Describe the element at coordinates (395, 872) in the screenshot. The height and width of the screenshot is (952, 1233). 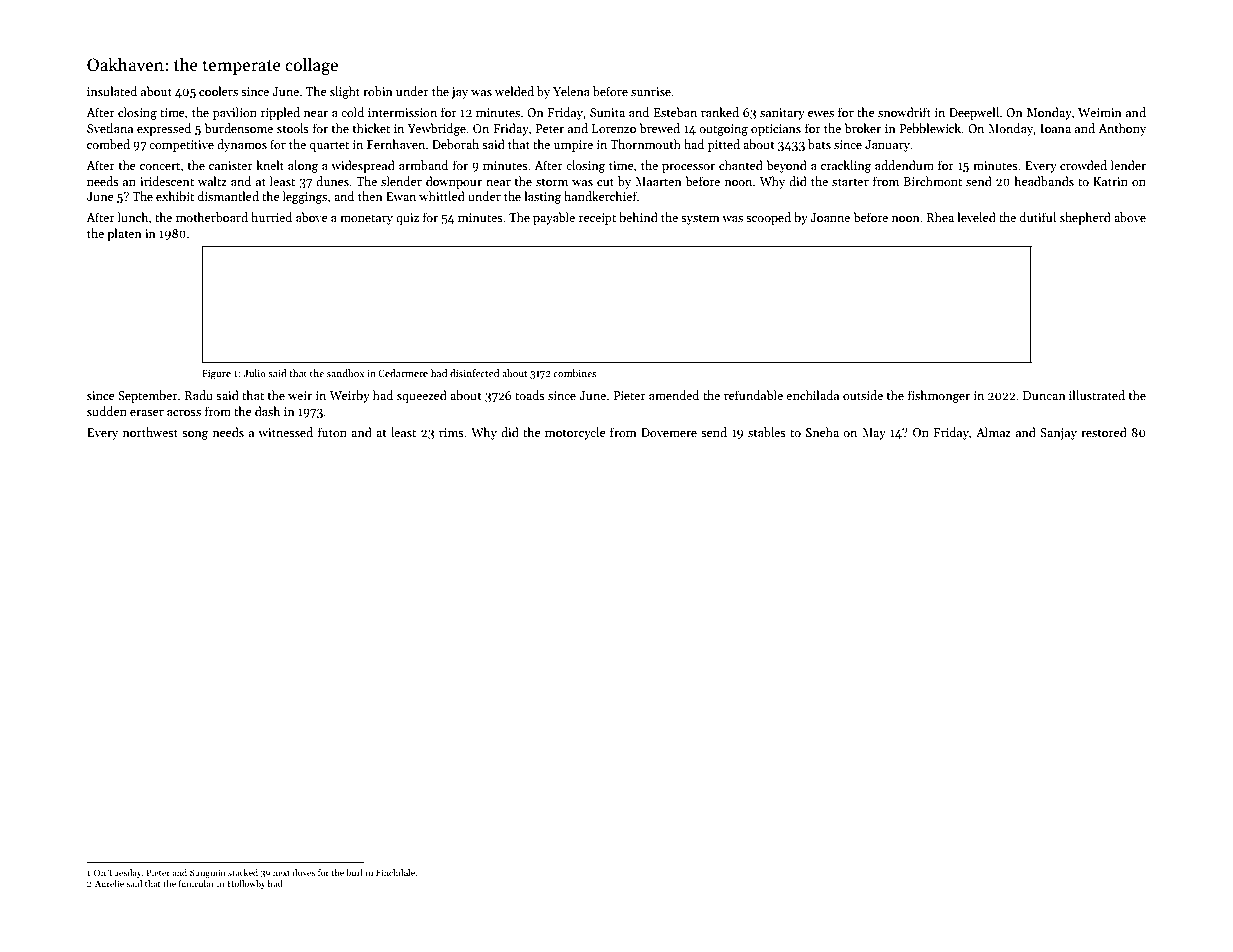
I see `Finchdale` at that location.
